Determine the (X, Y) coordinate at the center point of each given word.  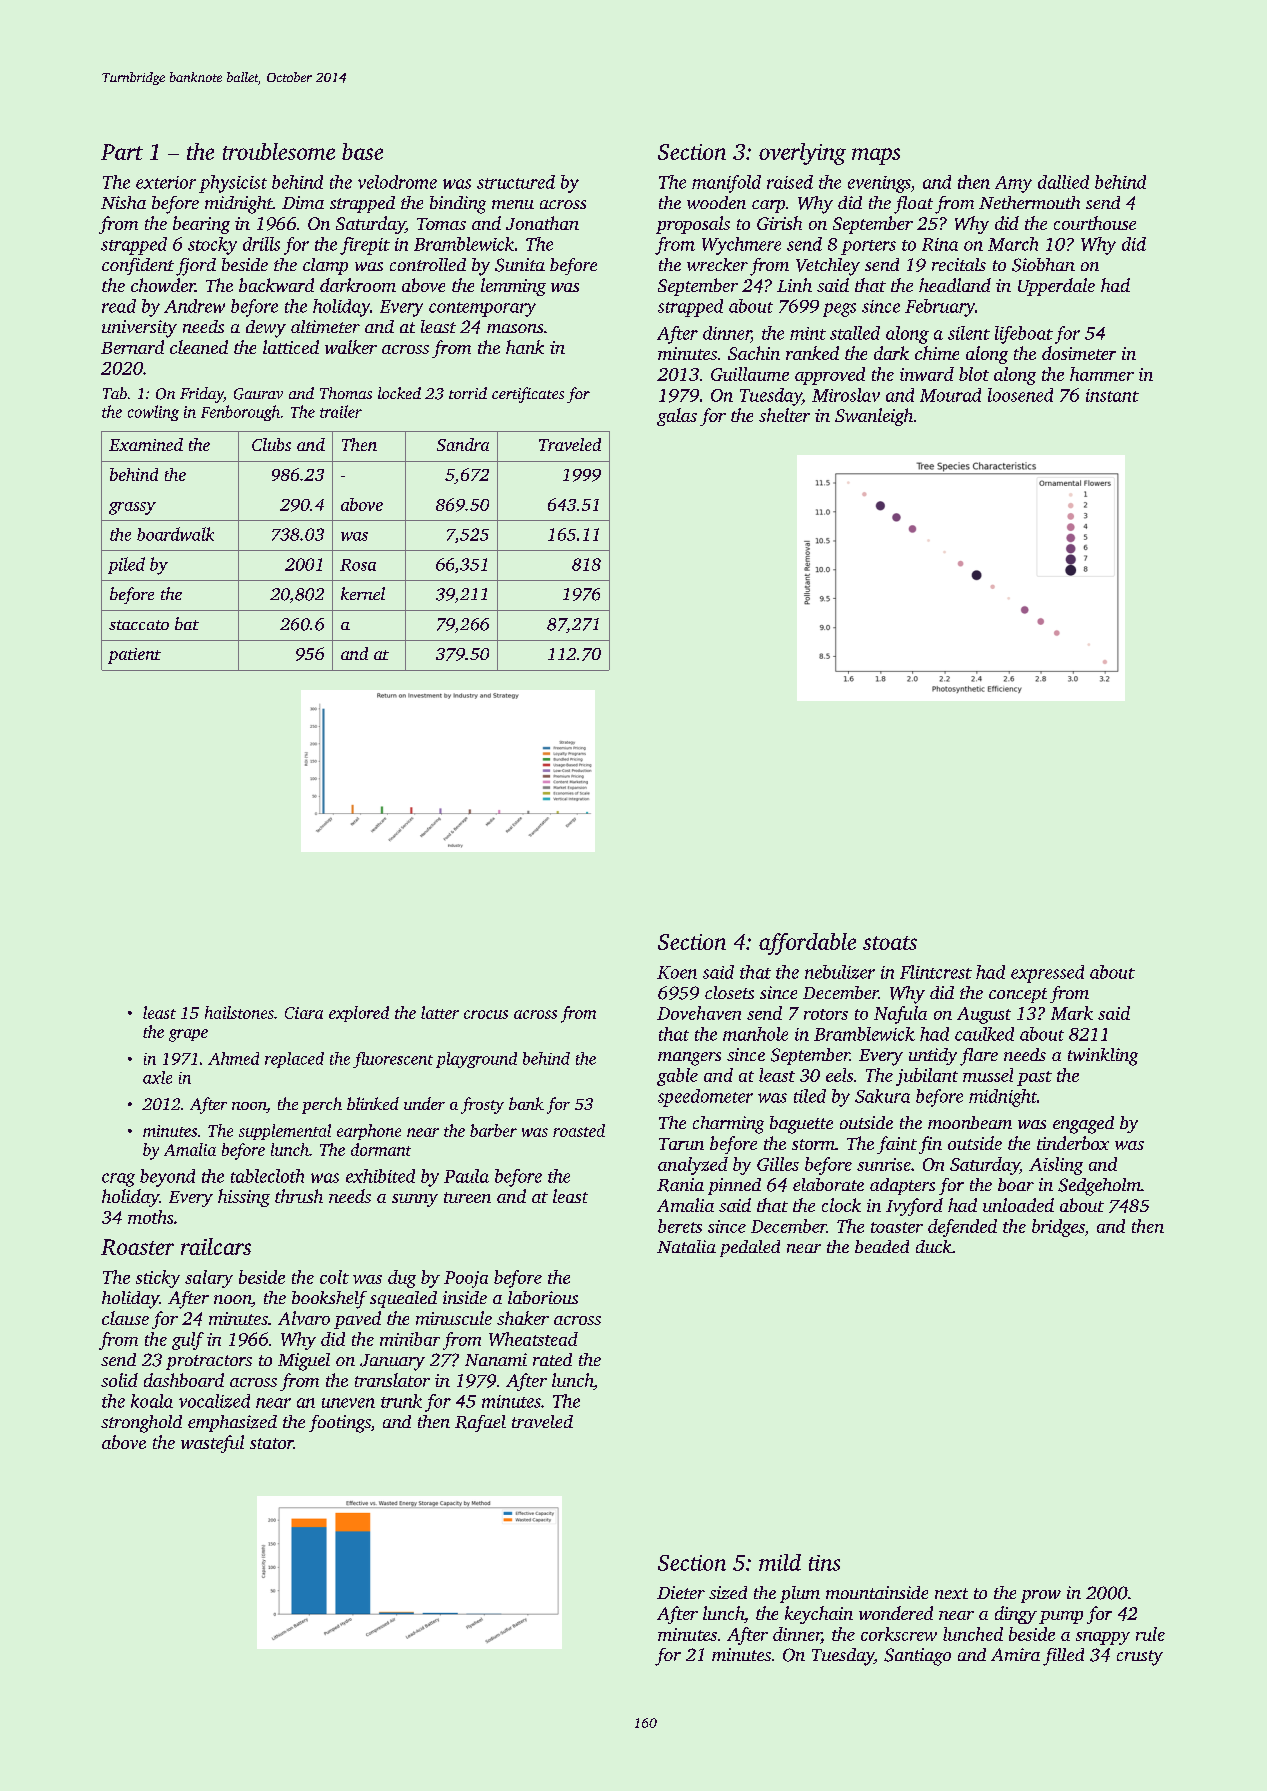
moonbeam (970, 1122)
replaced (294, 1060)
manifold (726, 184)
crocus (486, 1014)
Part (122, 152)
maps (876, 156)
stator (272, 1443)
